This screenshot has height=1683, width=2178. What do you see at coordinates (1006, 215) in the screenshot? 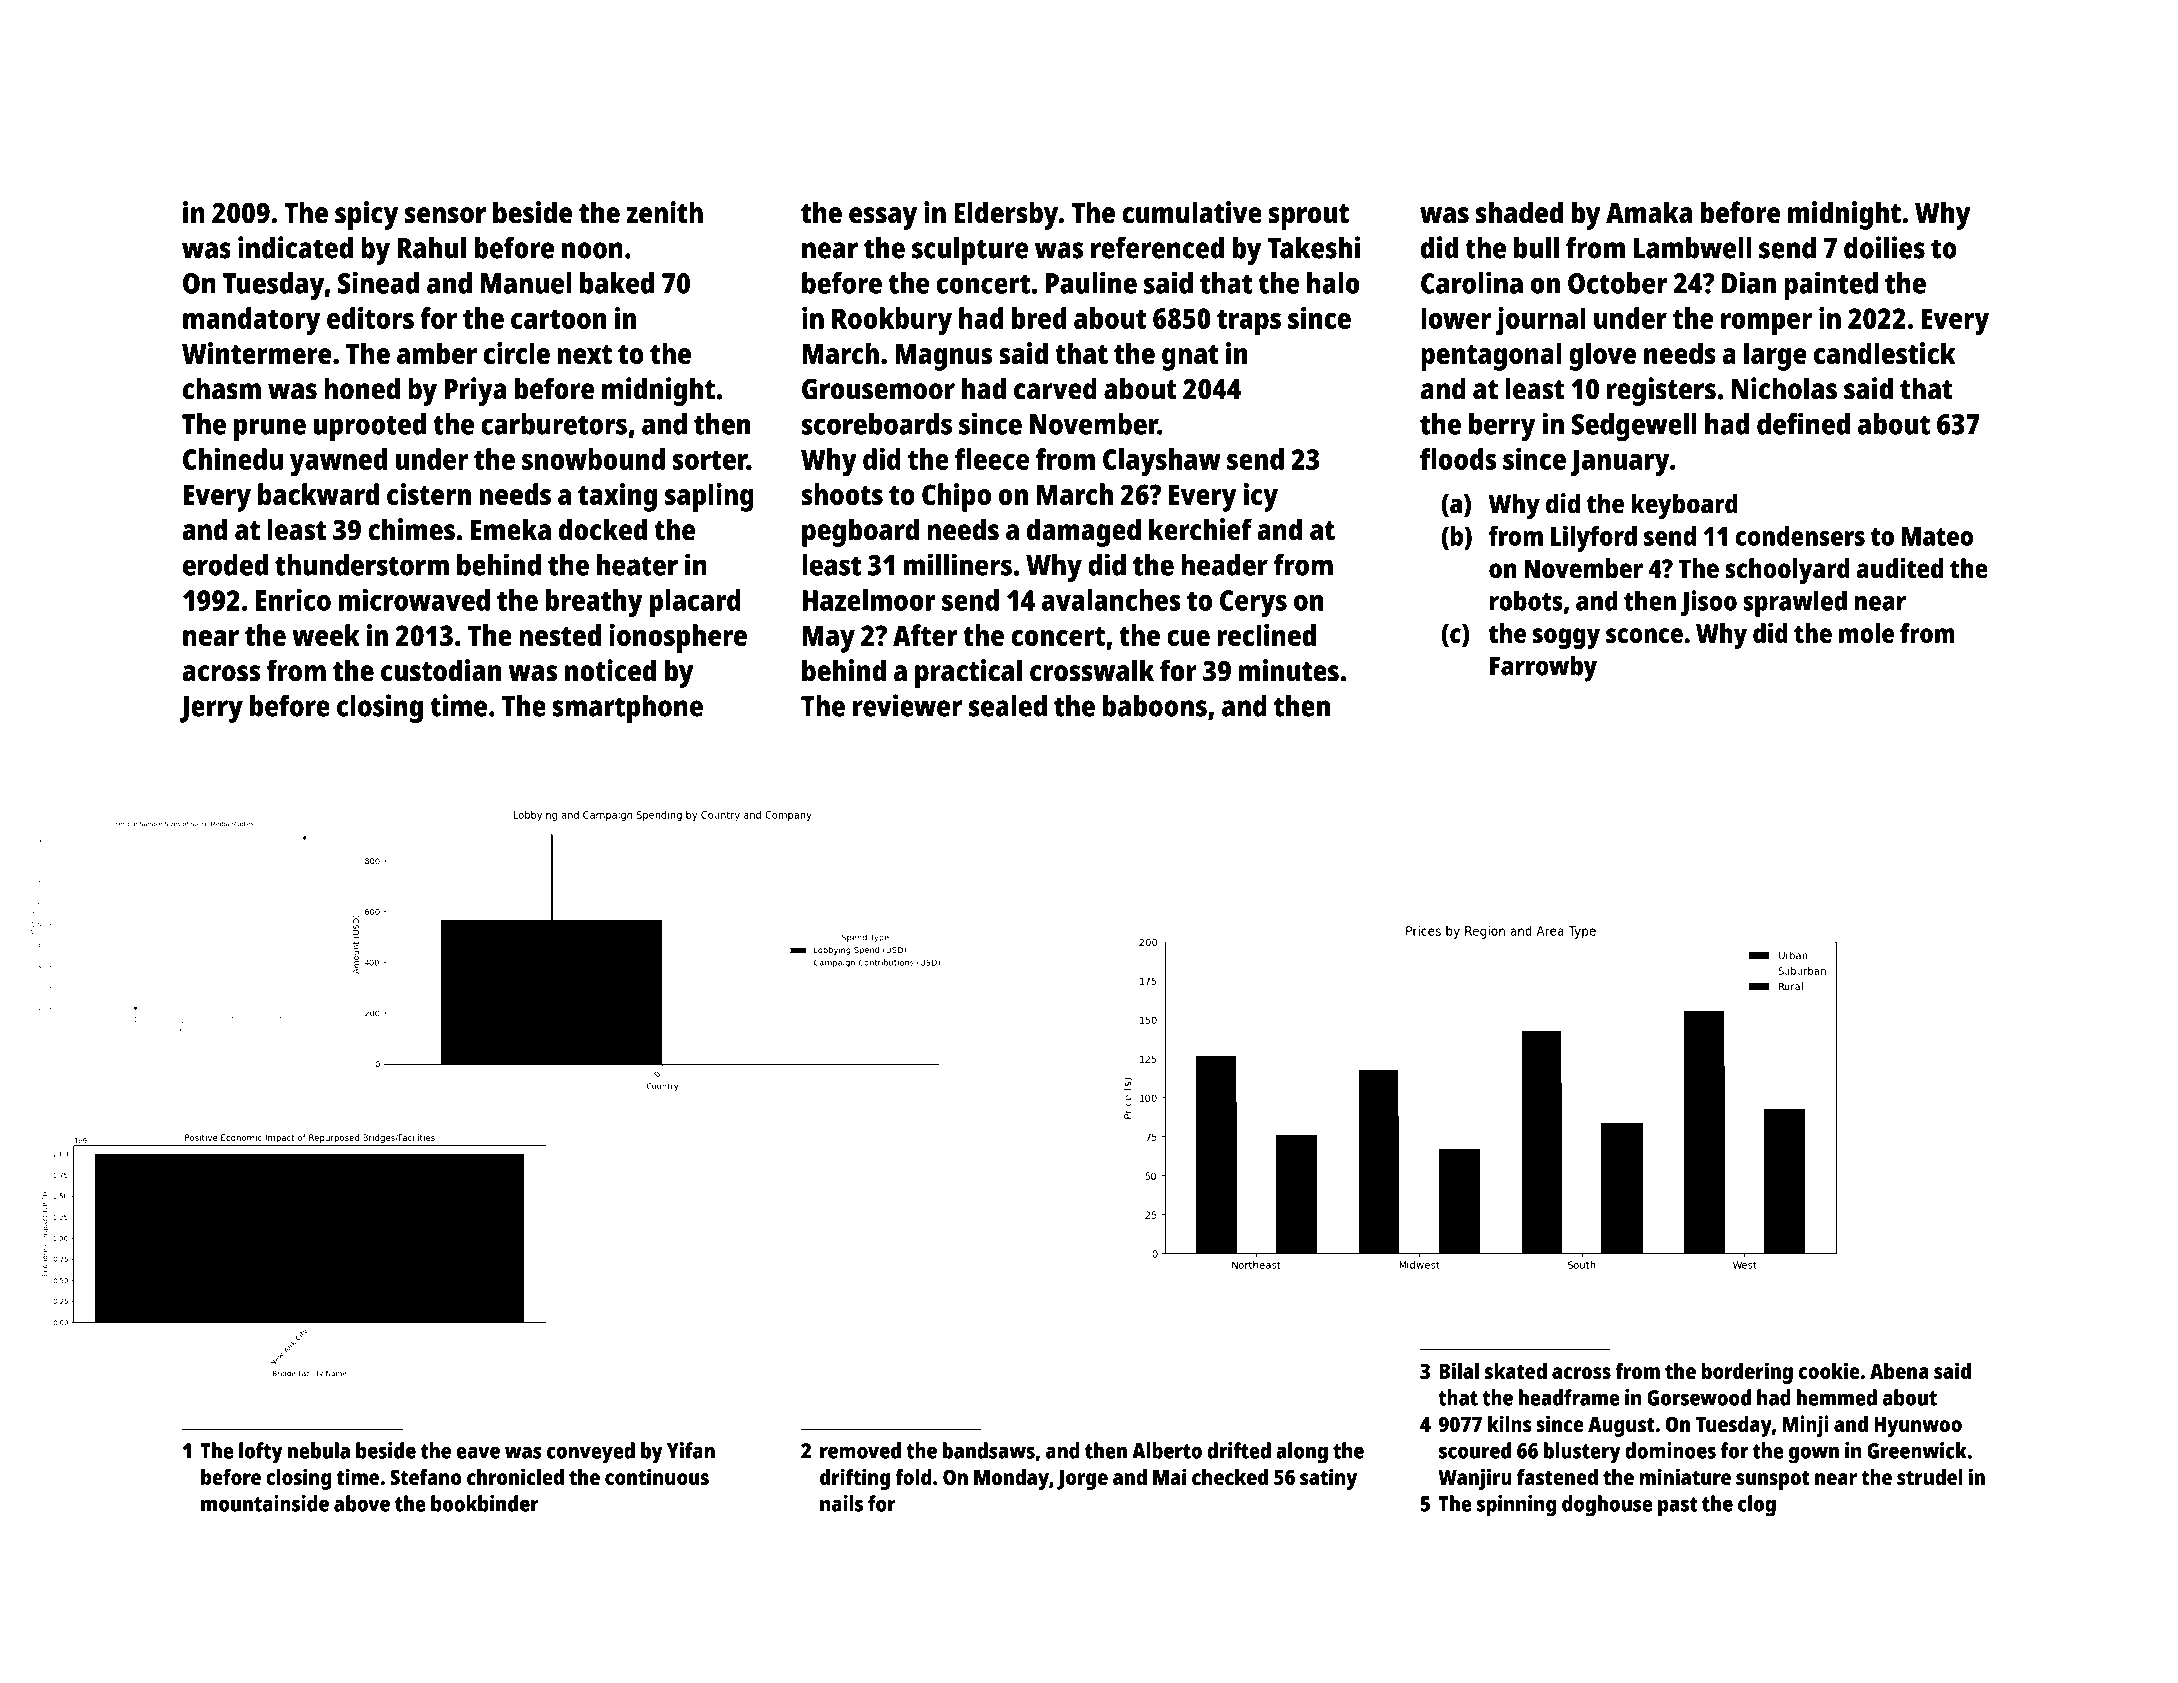
I see `Eldersby` at bounding box center [1006, 215].
